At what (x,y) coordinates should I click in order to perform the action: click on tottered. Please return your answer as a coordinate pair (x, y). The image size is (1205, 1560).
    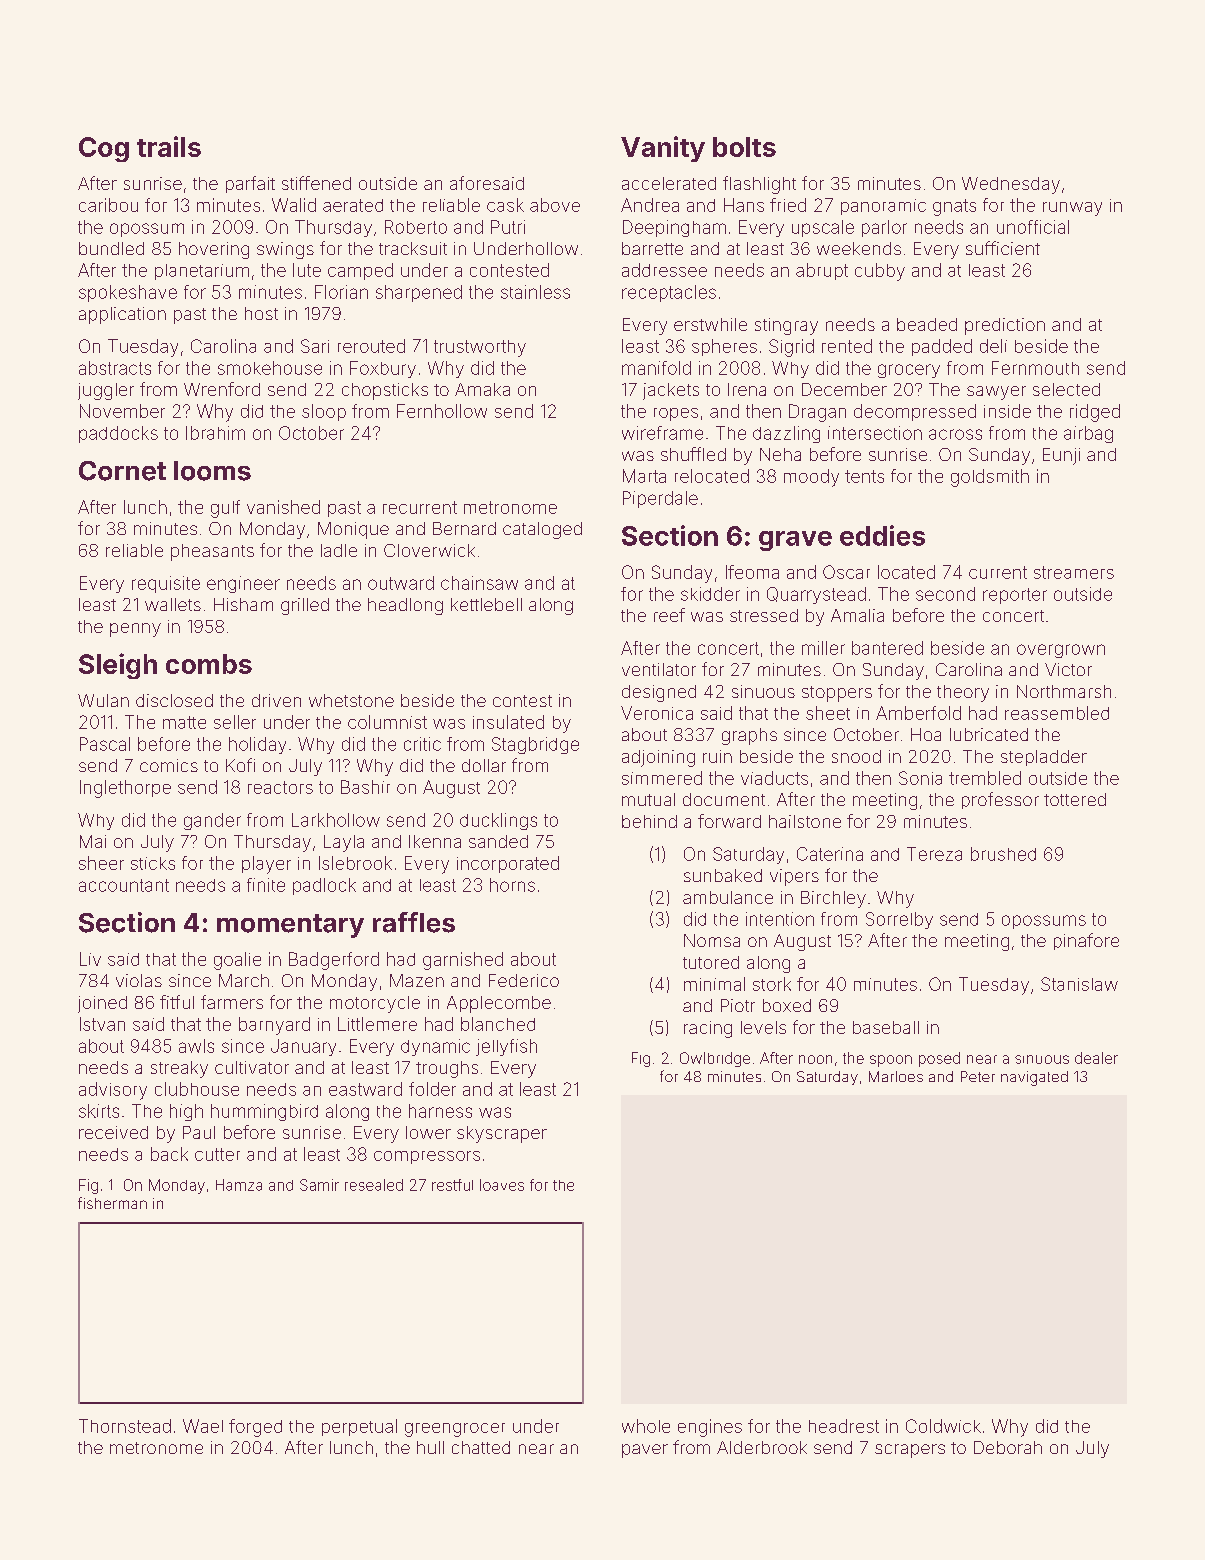
    Looking at the image, I should click on (1075, 799).
